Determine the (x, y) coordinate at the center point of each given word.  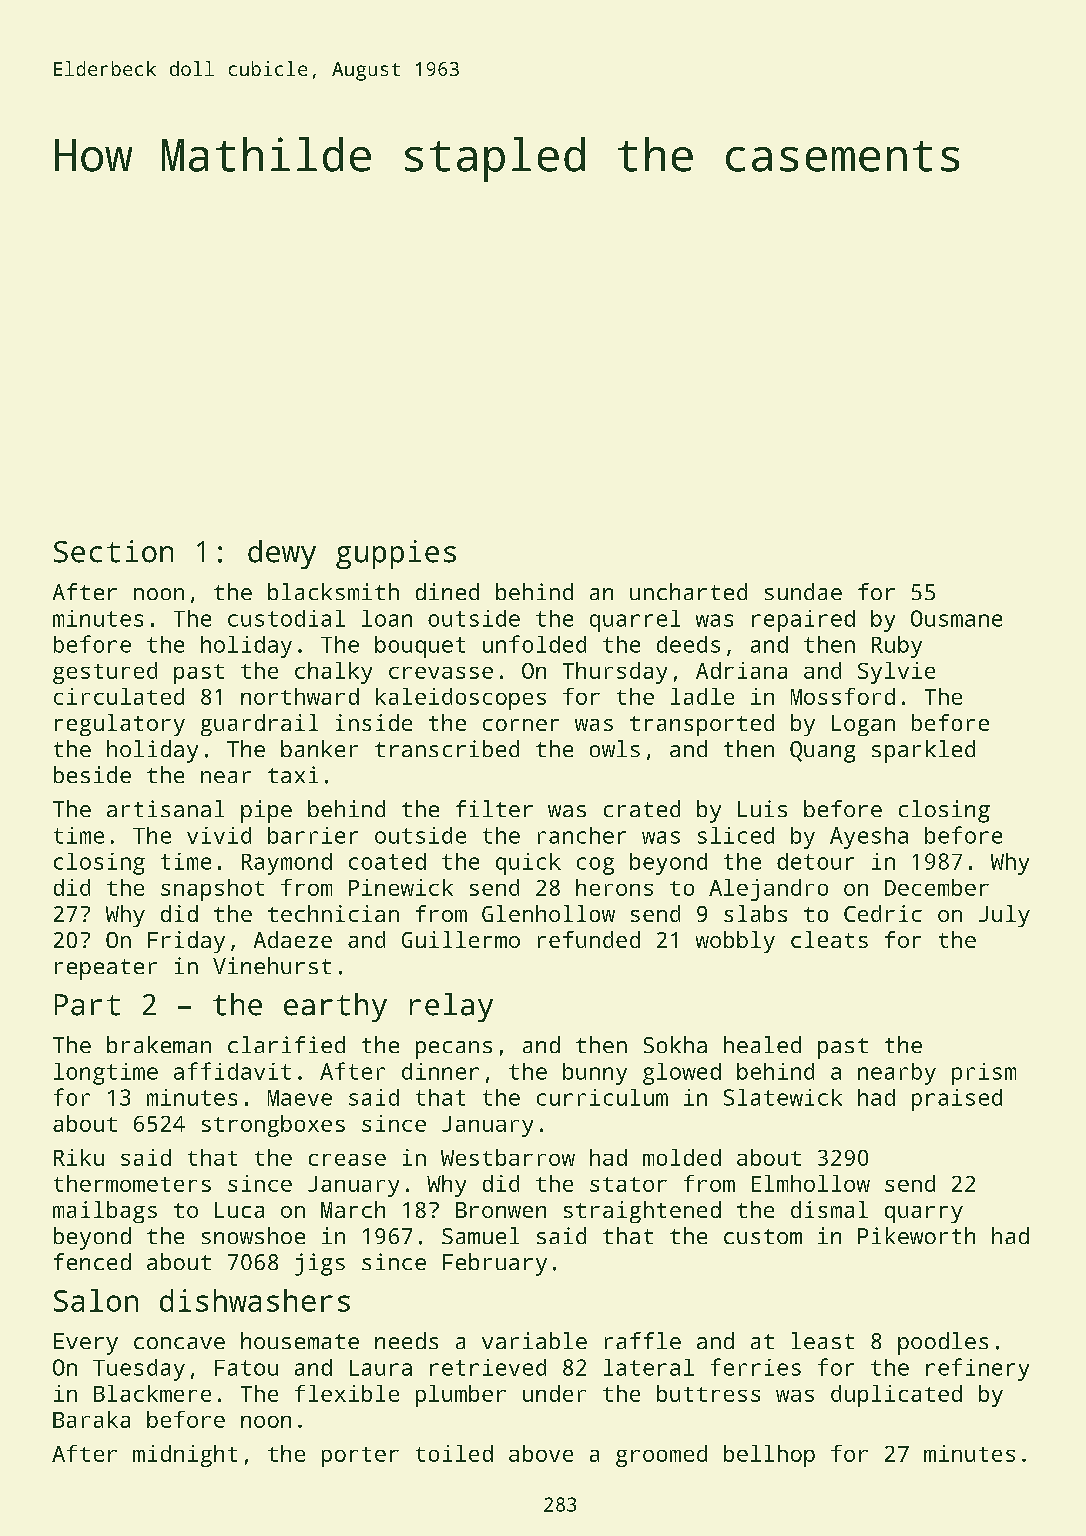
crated (642, 808)
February (495, 1264)
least (823, 1340)
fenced (92, 1261)
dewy (282, 554)
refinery (977, 1369)
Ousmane (956, 618)
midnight (185, 1456)
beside (92, 774)
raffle (643, 1340)
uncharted (688, 591)
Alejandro (768, 890)
